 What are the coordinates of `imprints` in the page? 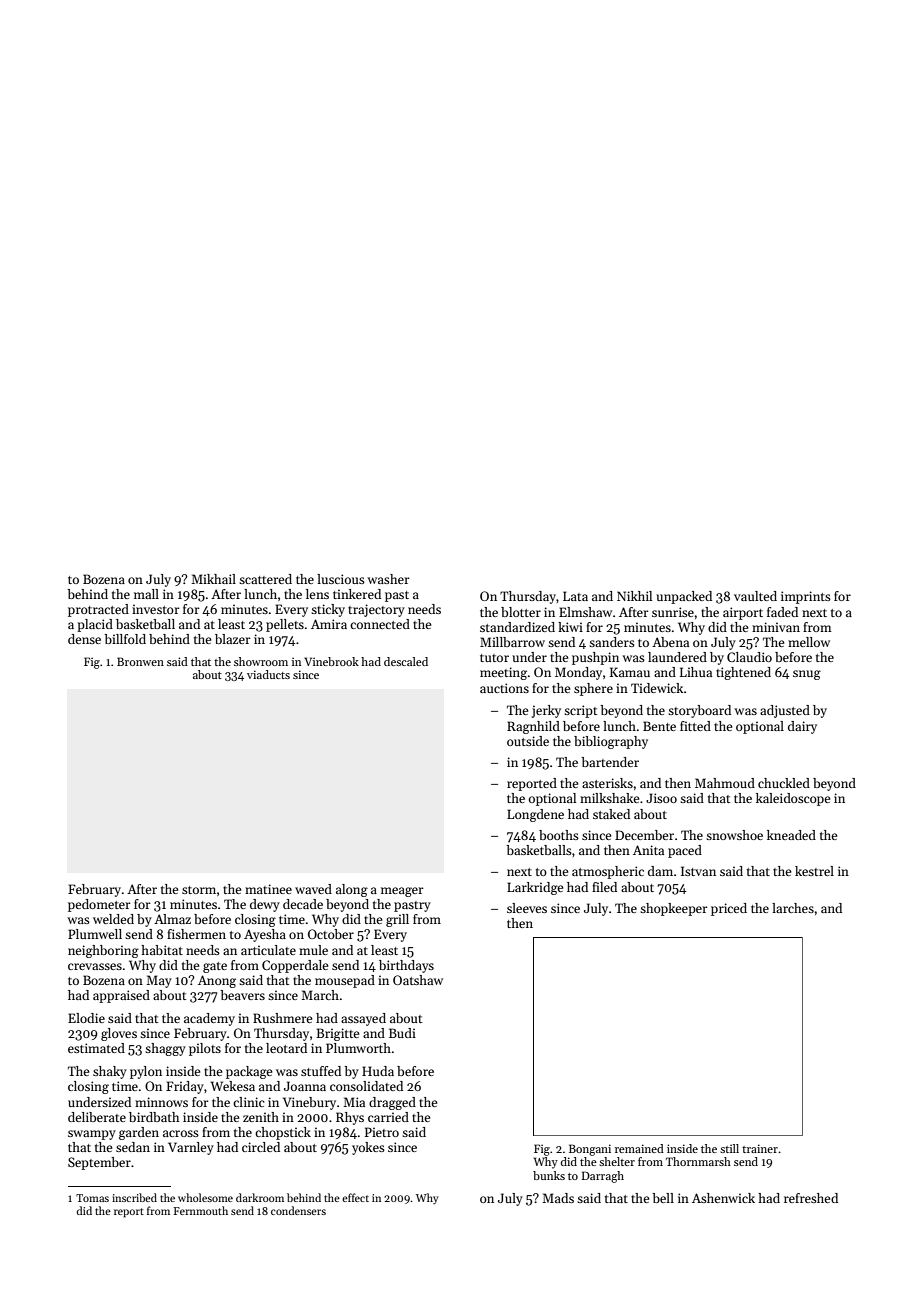 It's located at (806, 597).
